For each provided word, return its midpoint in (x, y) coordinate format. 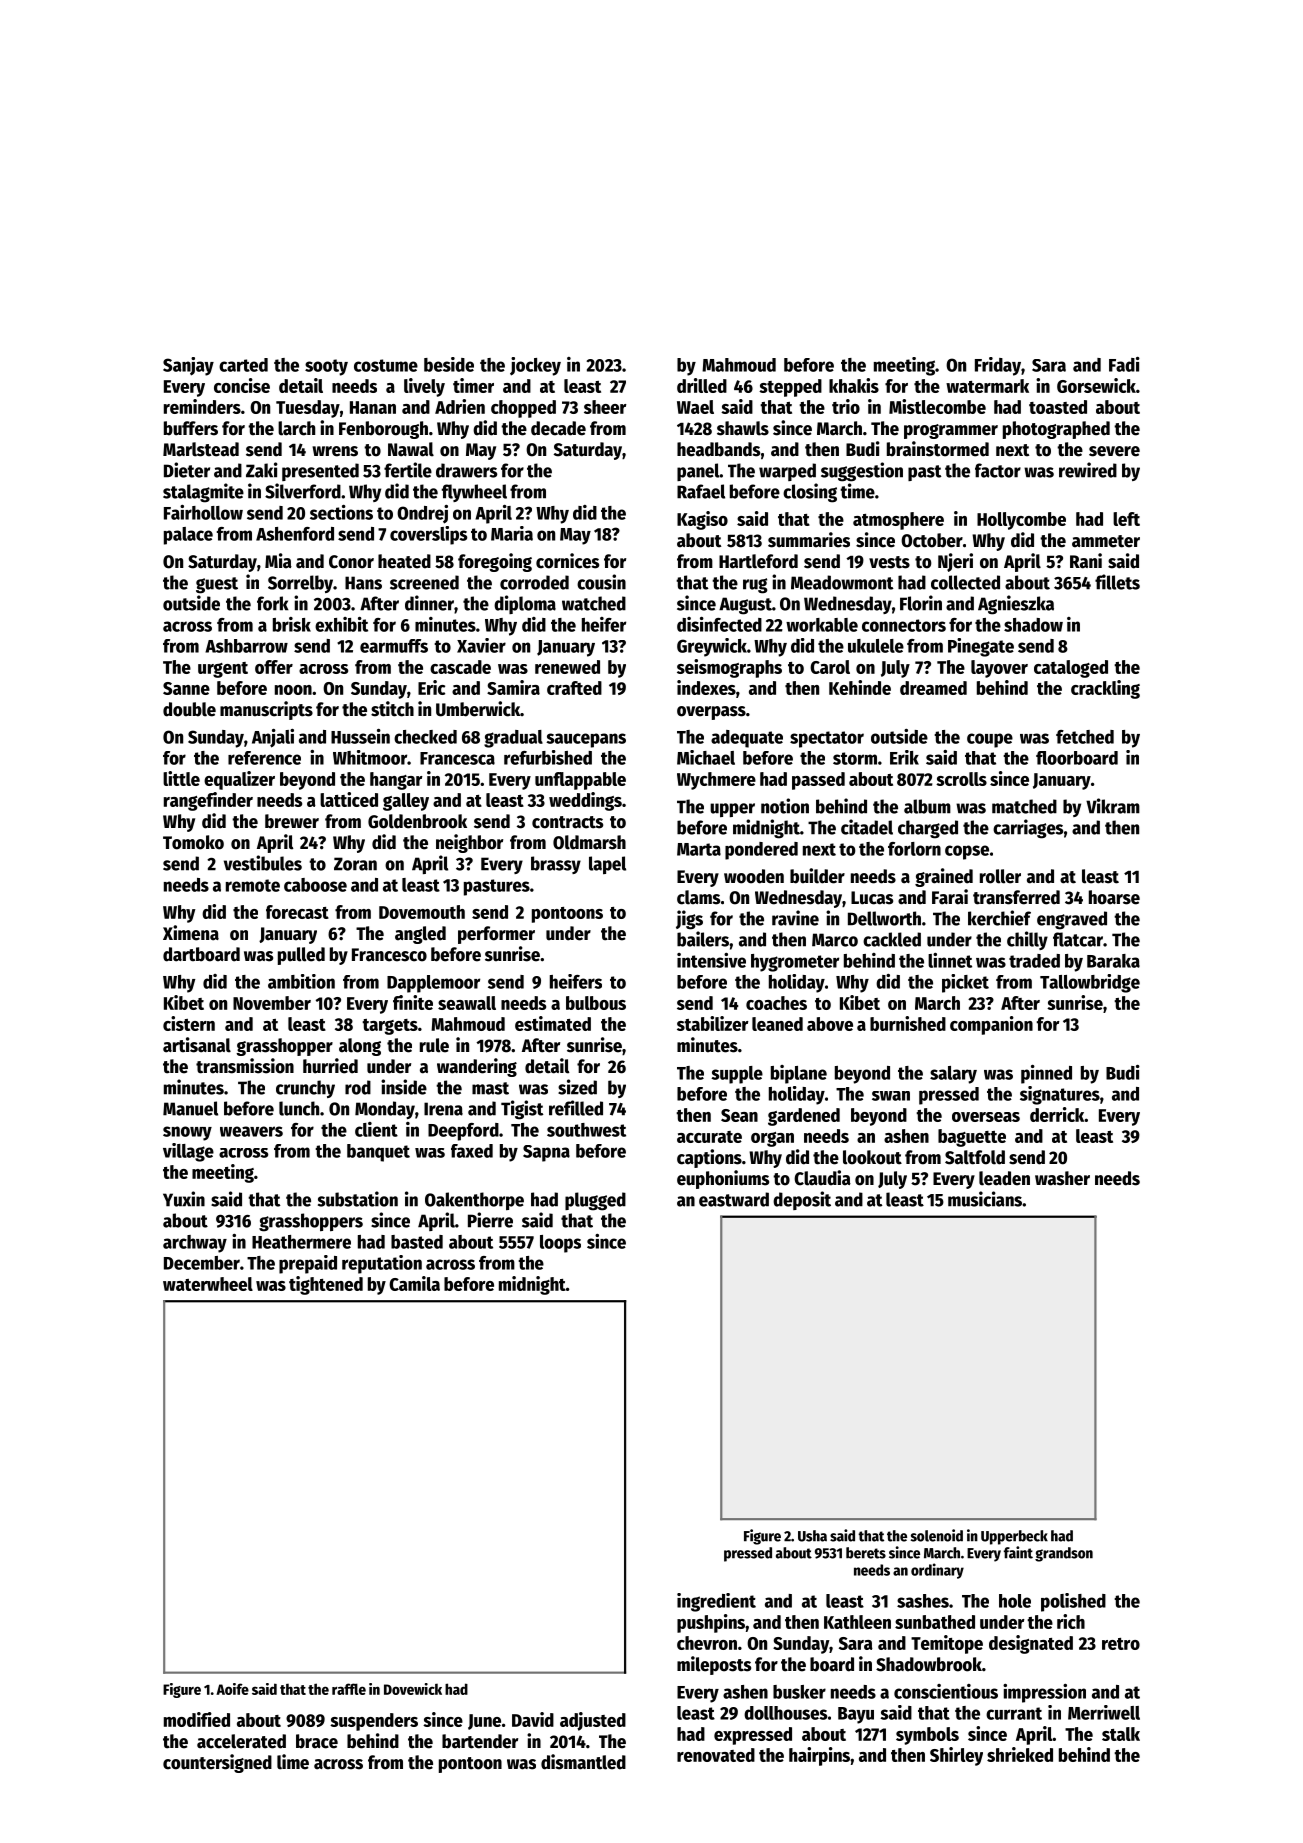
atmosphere (898, 521)
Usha (812, 1536)
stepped (790, 388)
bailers (703, 939)
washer (1062, 1178)
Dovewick (413, 1689)
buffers (191, 428)
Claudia (822, 1178)
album (927, 806)
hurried (330, 1066)
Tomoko (193, 842)
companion (991, 1025)
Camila (414, 1283)
